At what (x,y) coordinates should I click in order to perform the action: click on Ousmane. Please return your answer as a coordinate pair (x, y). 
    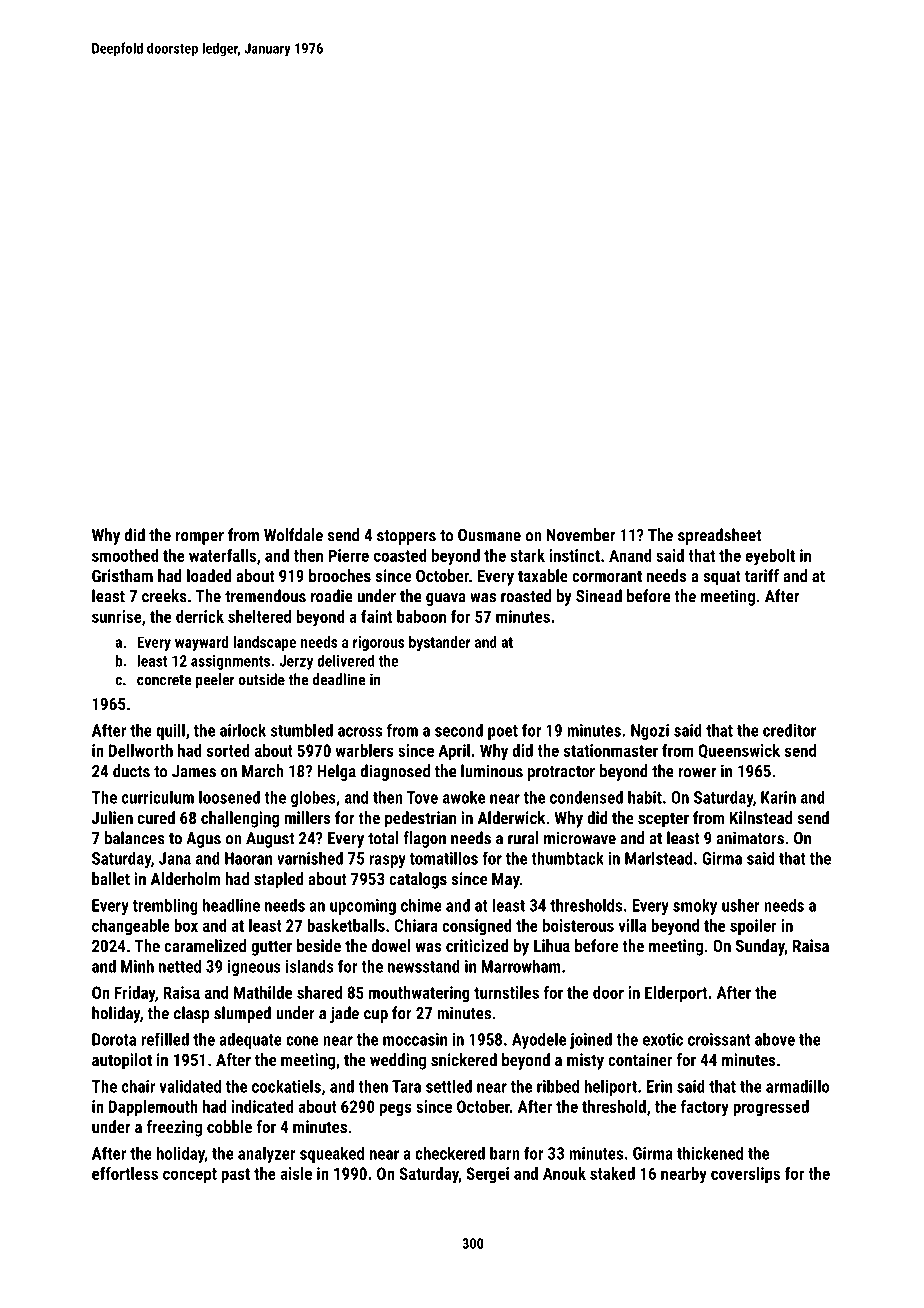
    Looking at the image, I should click on (489, 535).
